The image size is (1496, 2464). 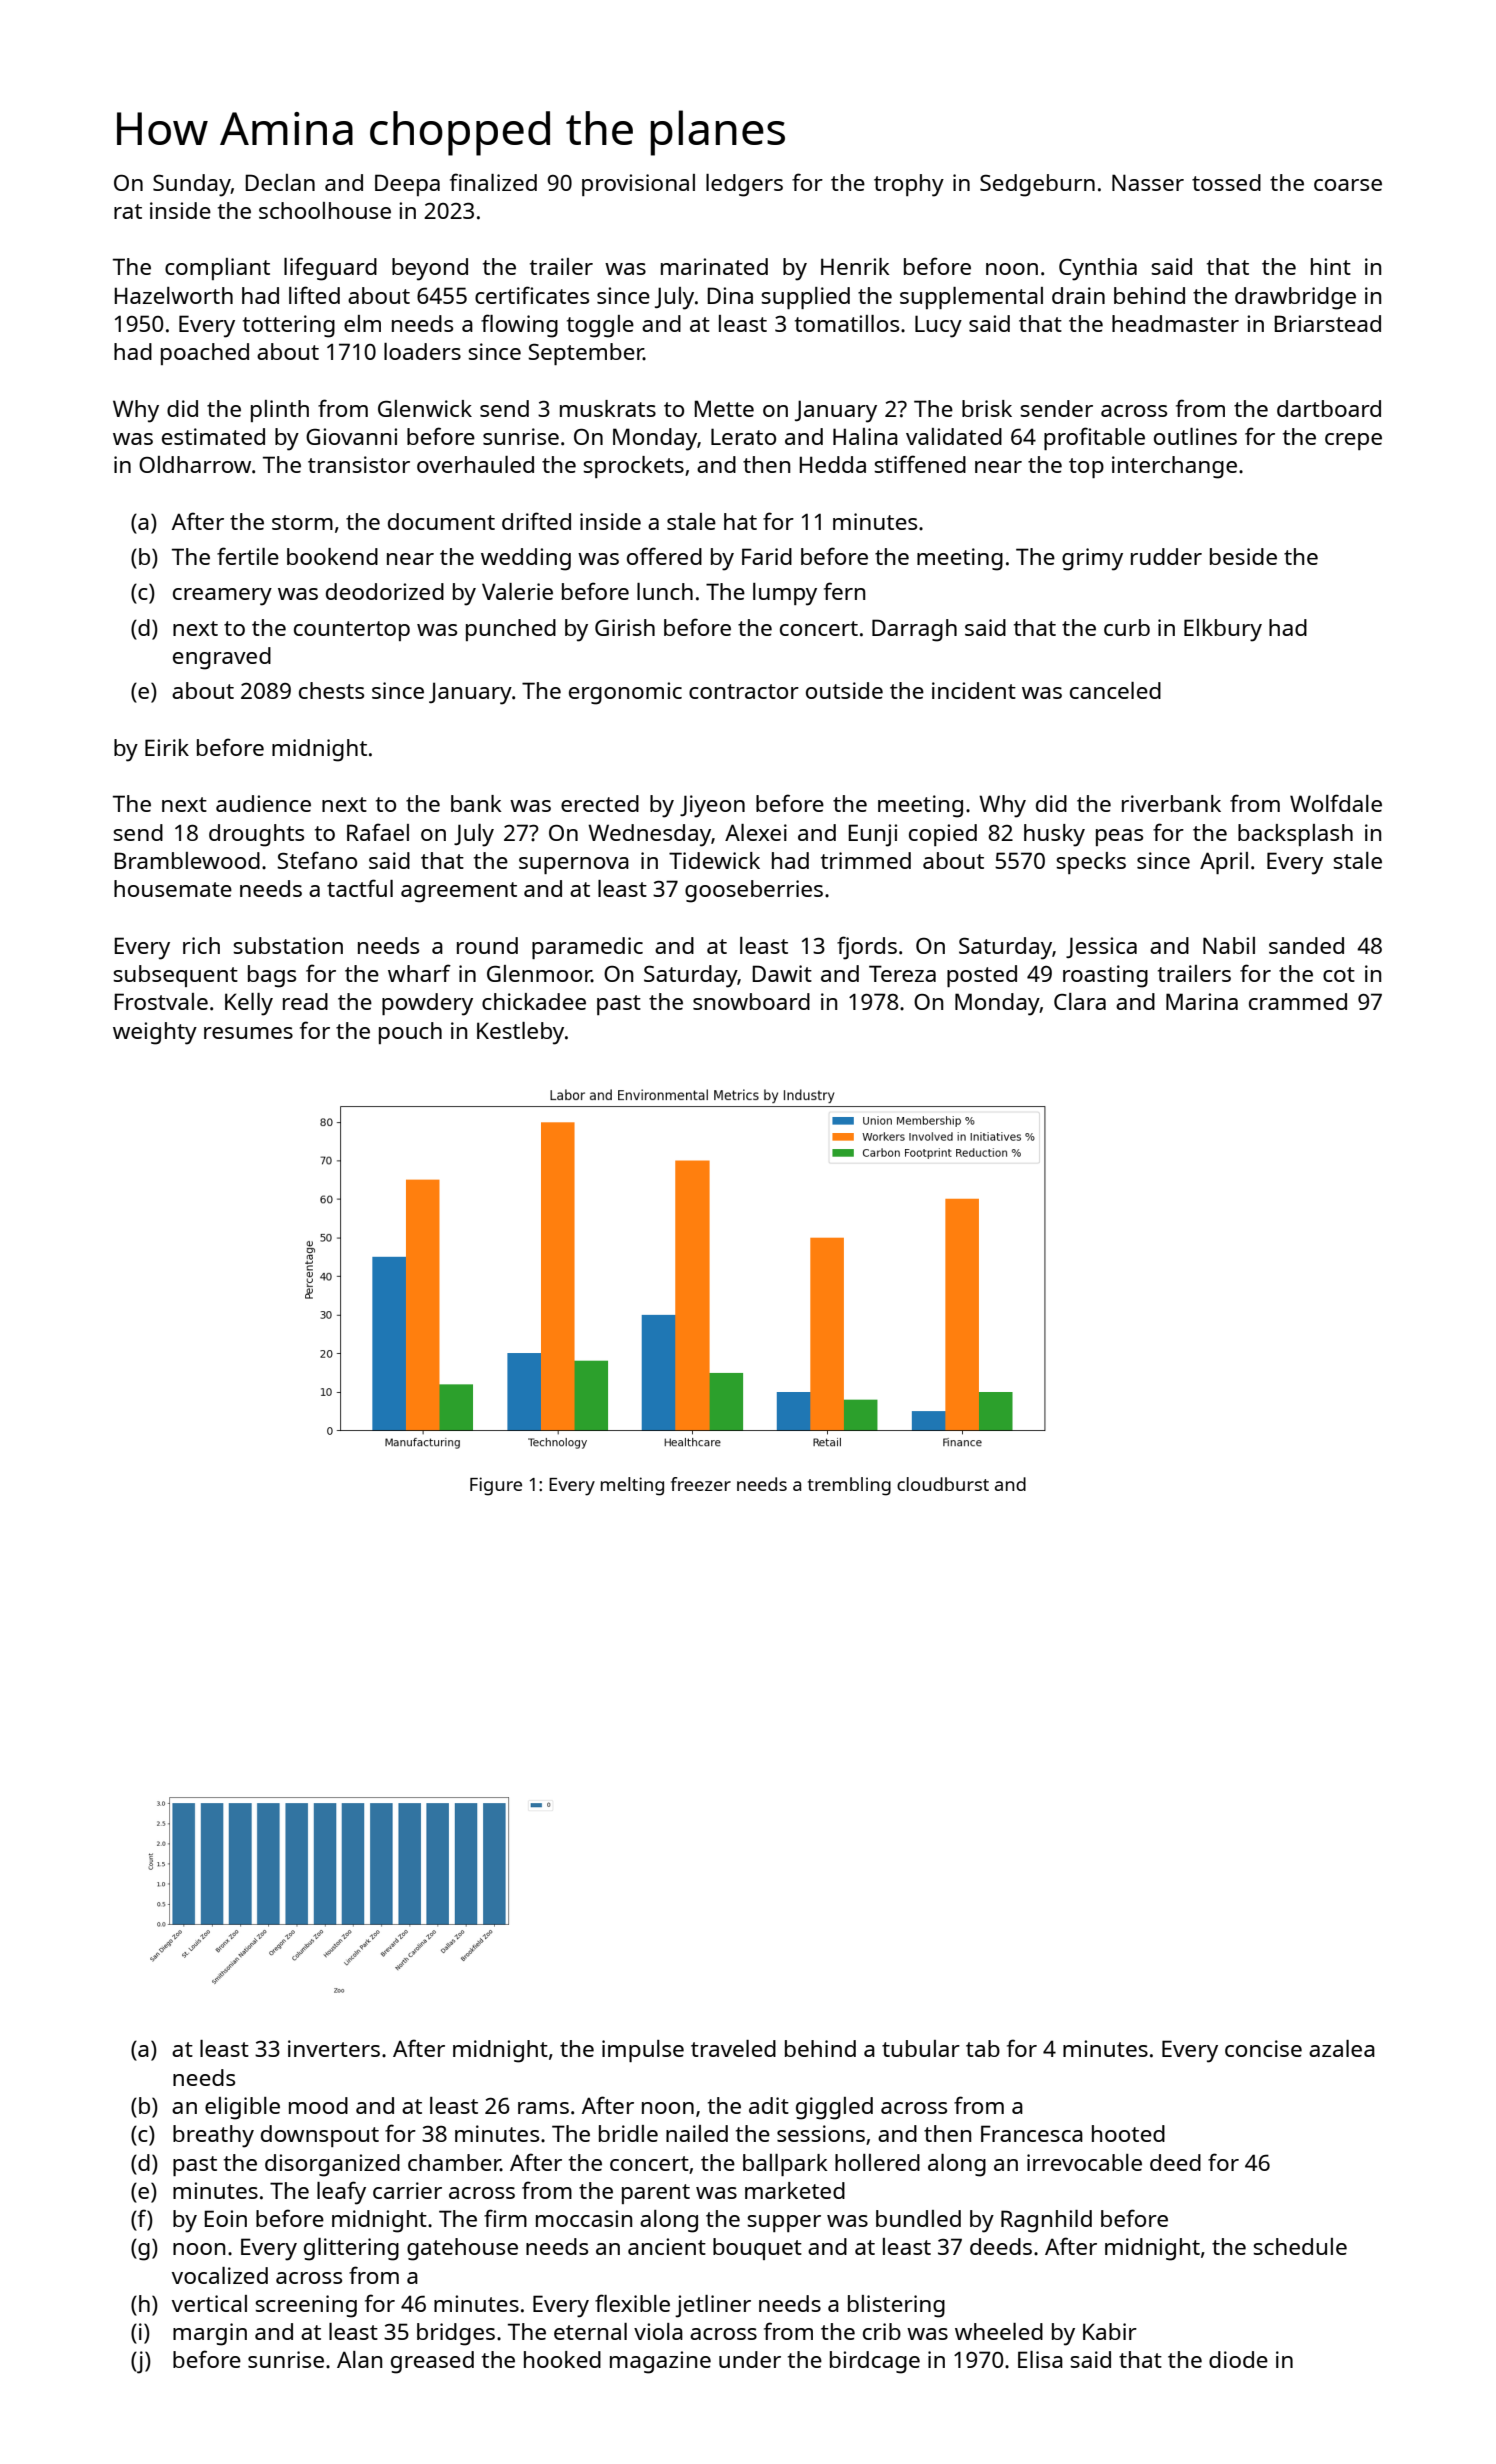 What do you see at coordinates (520, 1033) in the document?
I see `Kestleby` at bounding box center [520, 1033].
